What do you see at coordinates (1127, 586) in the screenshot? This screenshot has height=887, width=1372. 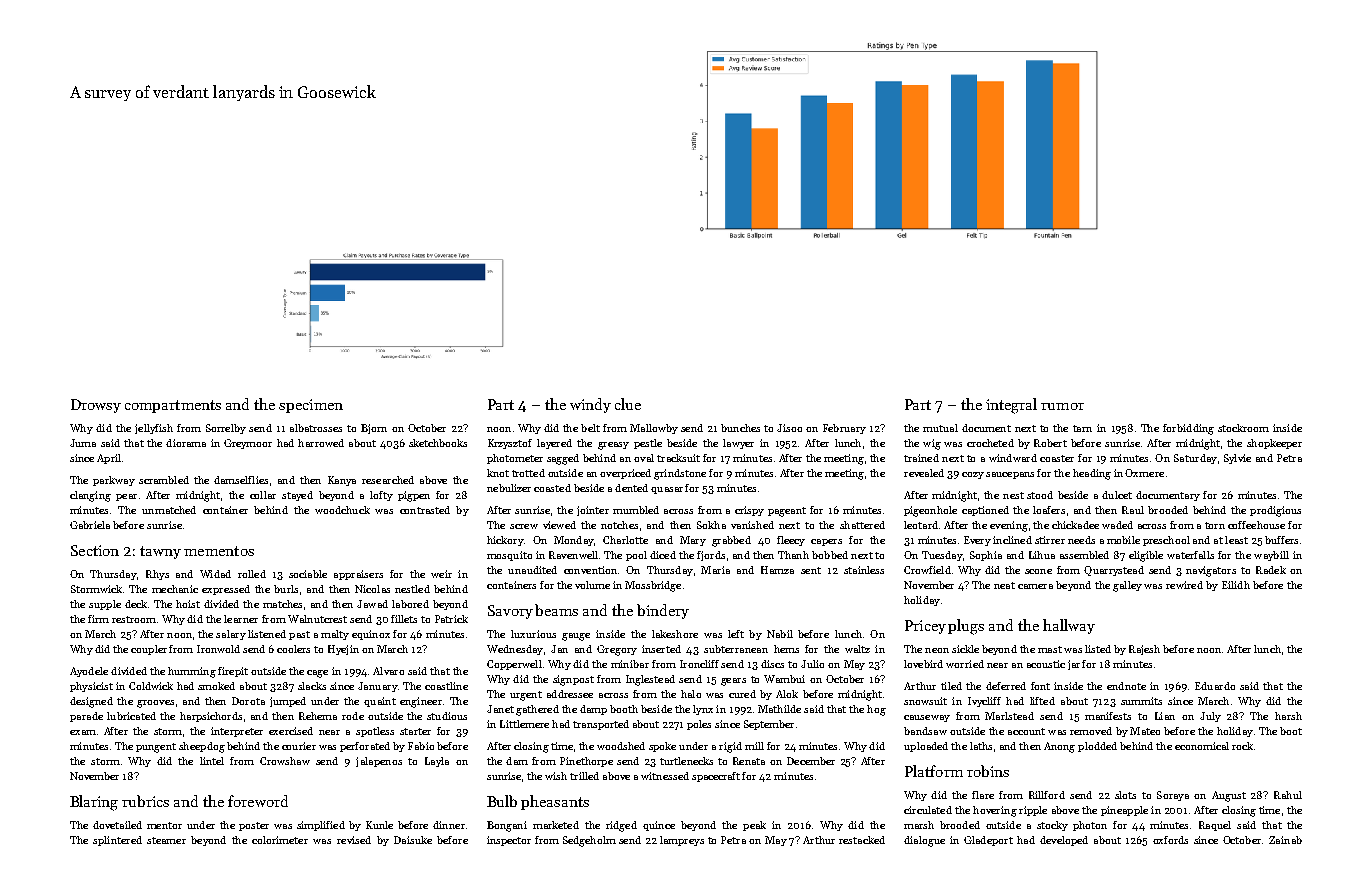 I see `galley` at bounding box center [1127, 586].
